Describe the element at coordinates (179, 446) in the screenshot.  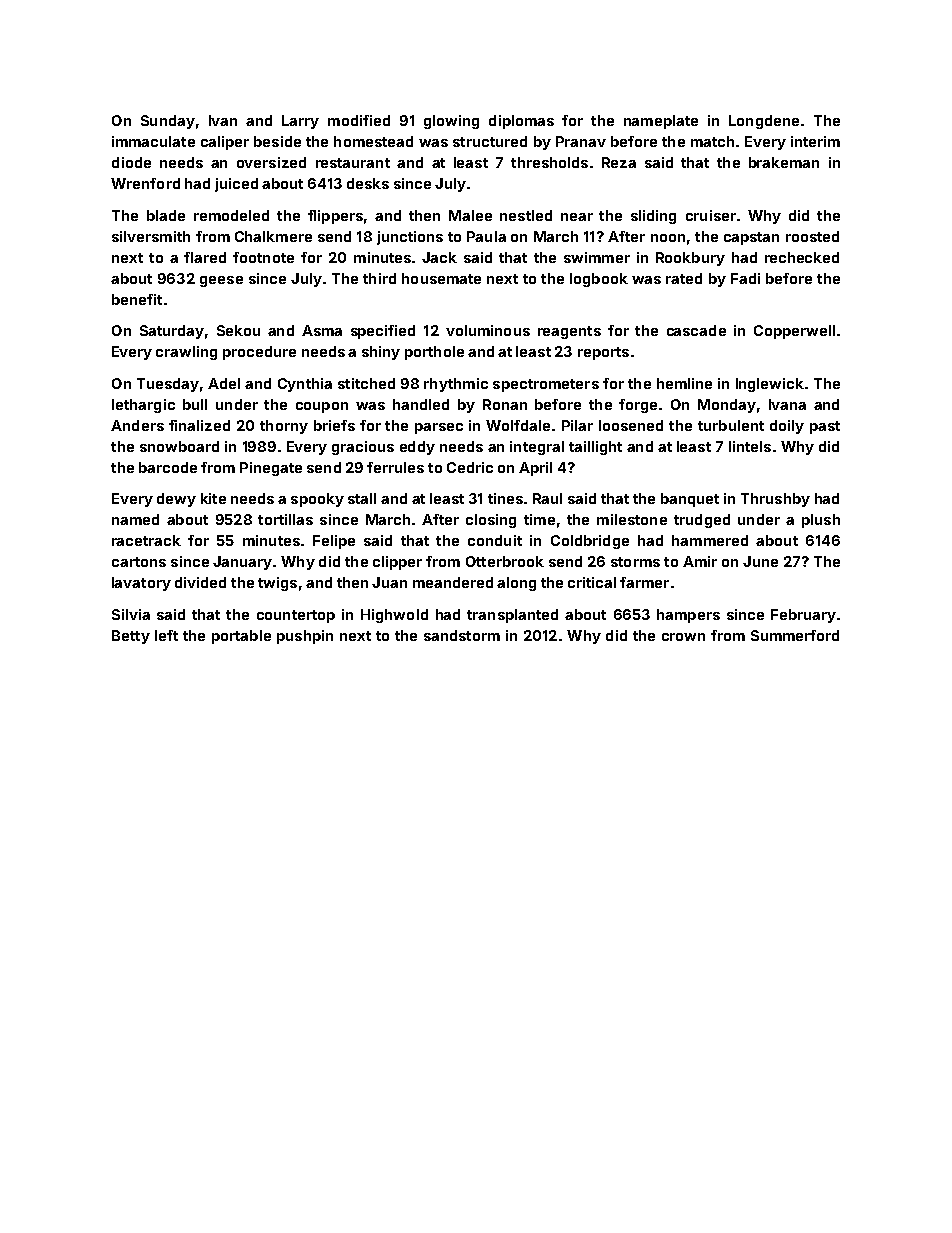
I see `snowboard` at that location.
